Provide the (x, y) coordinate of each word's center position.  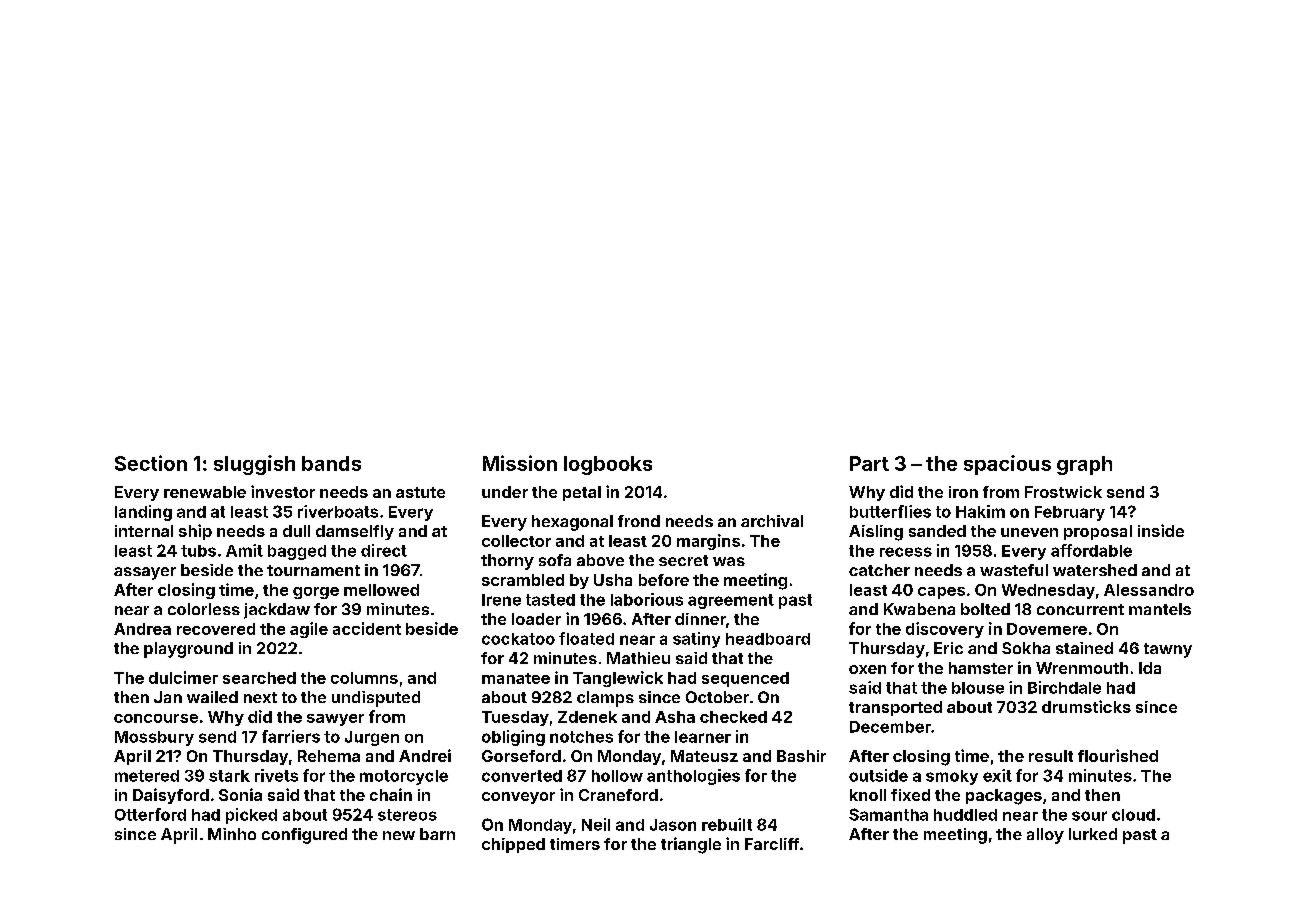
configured (304, 836)
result (1051, 756)
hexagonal (572, 523)
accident (367, 628)
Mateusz (704, 756)
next (260, 697)
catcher (879, 570)
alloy (1045, 836)
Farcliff (772, 844)
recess (906, 552)
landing (143, 513)
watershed (1095, 570)
